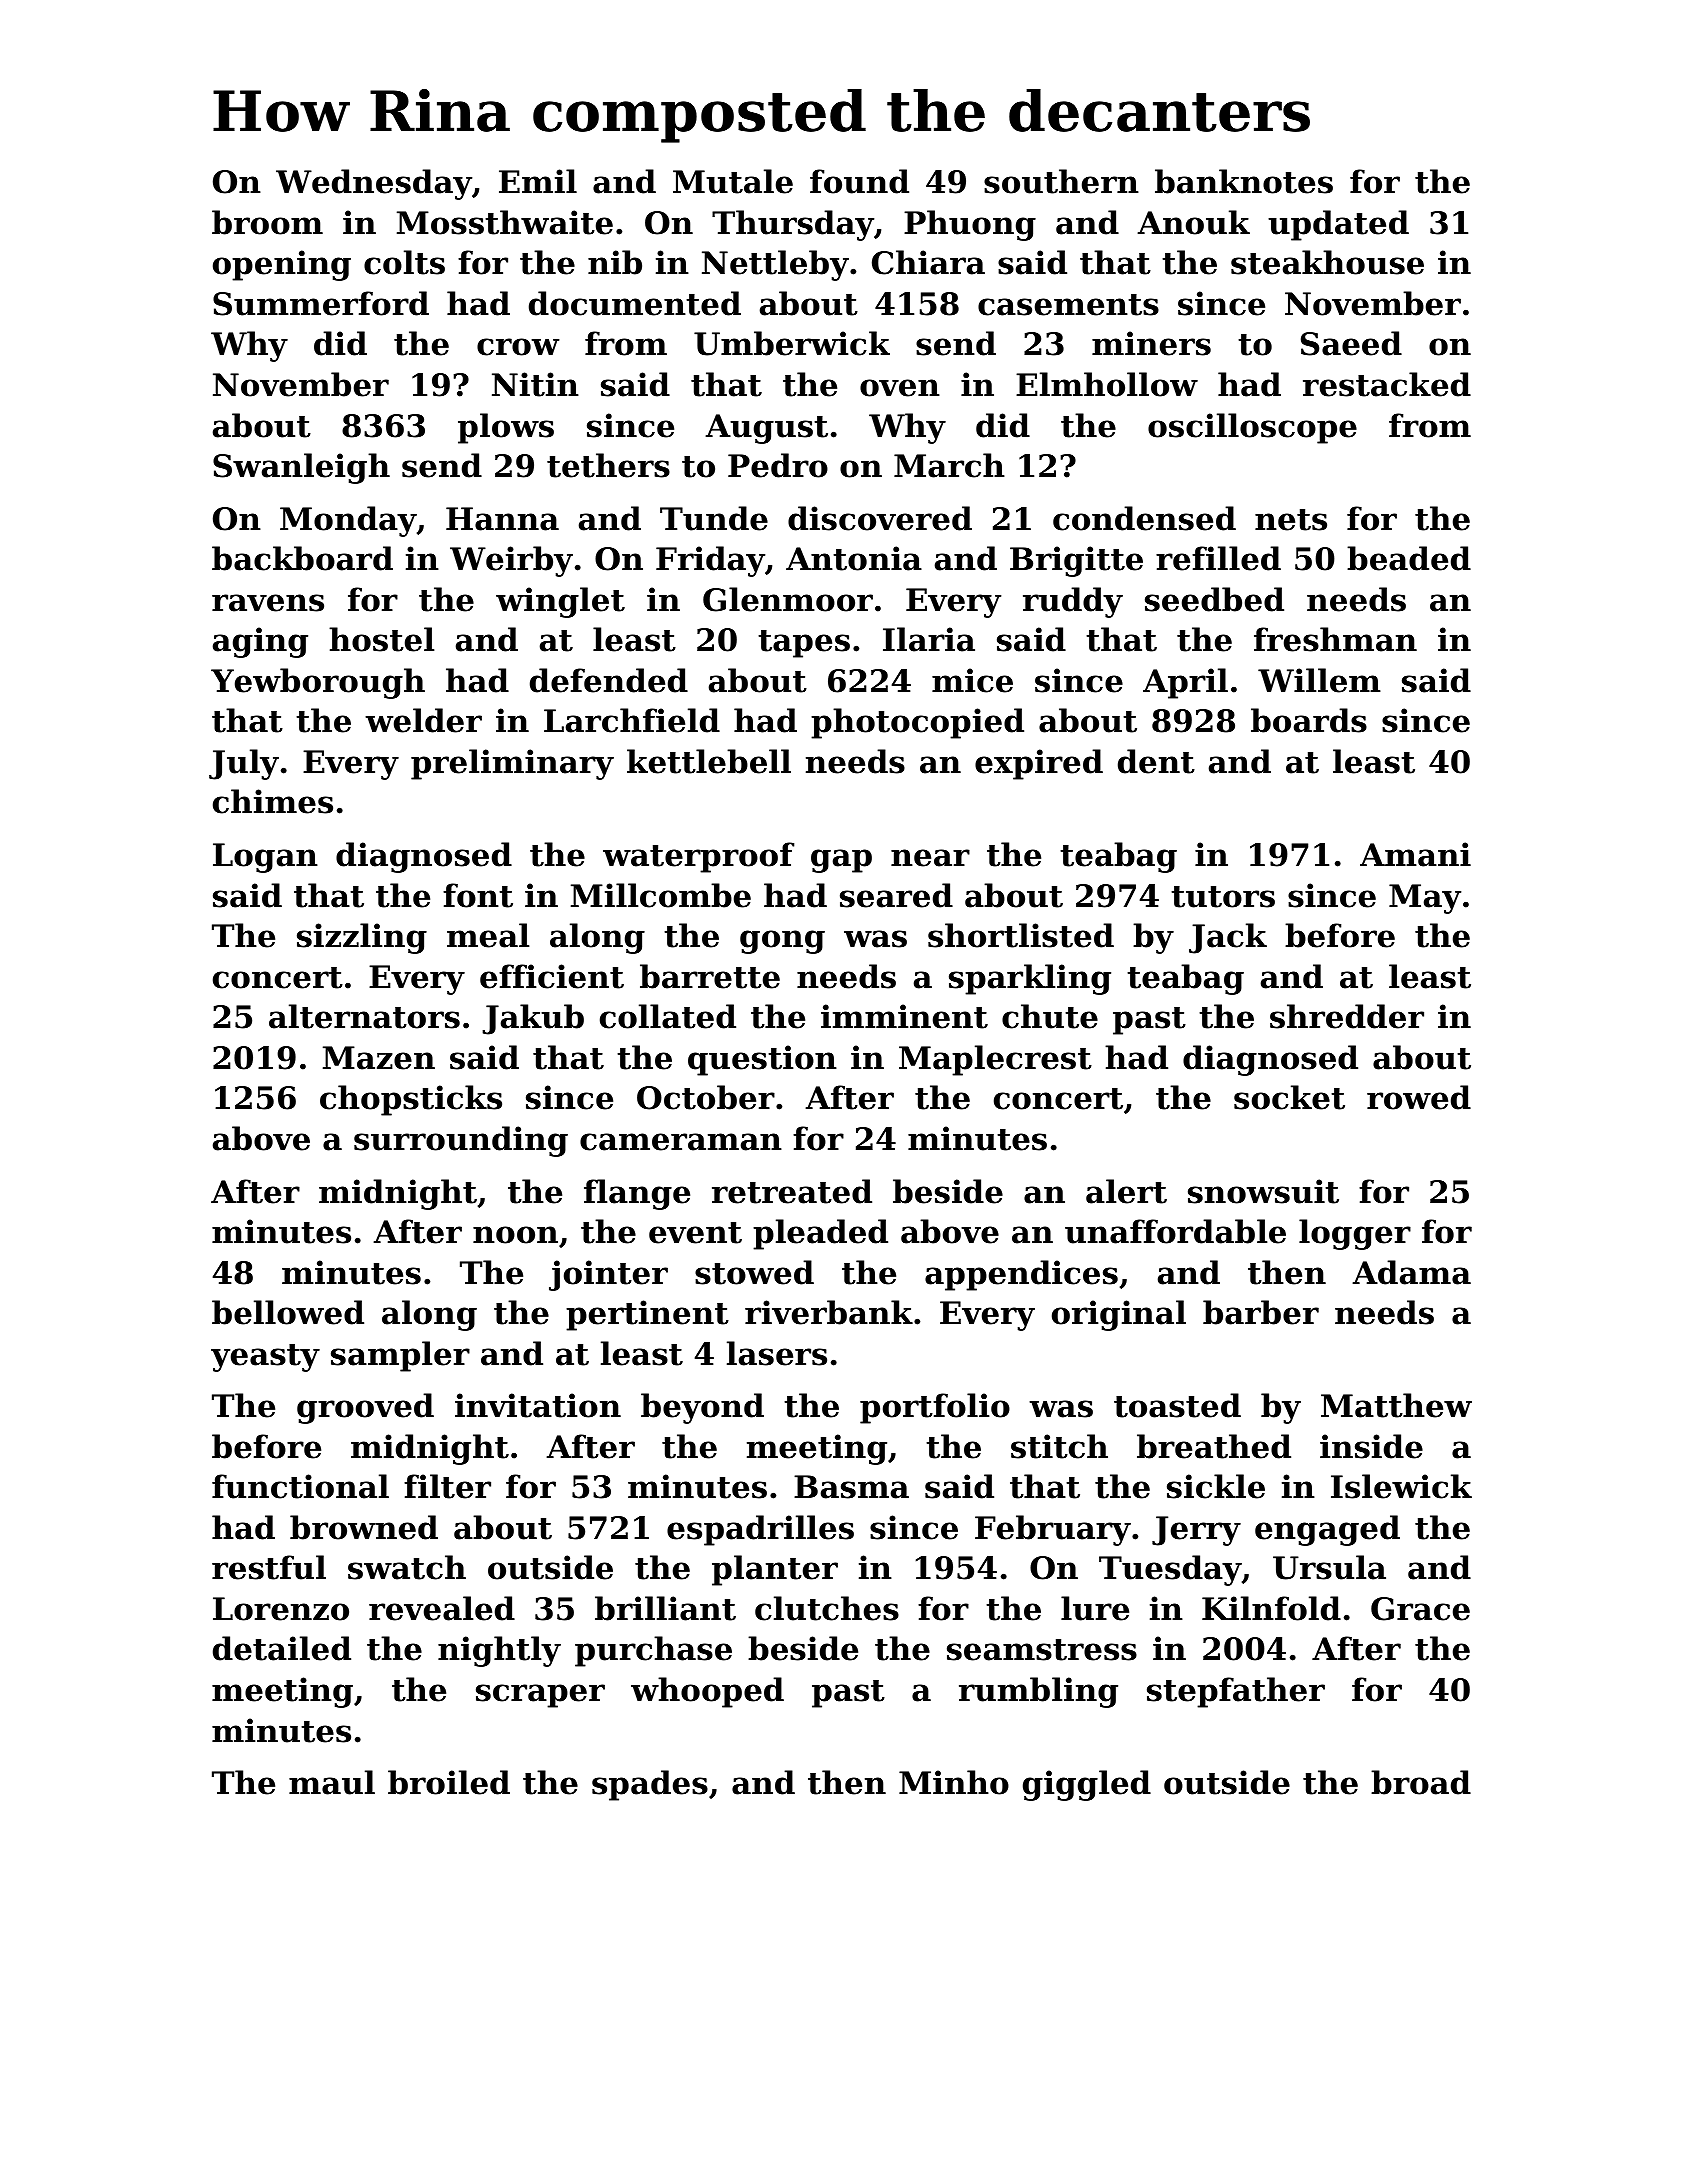 The image size is (1683, 2178). Describe the element at coordinates (1061, 181) in the screenshot. I see `southern` at that location.
